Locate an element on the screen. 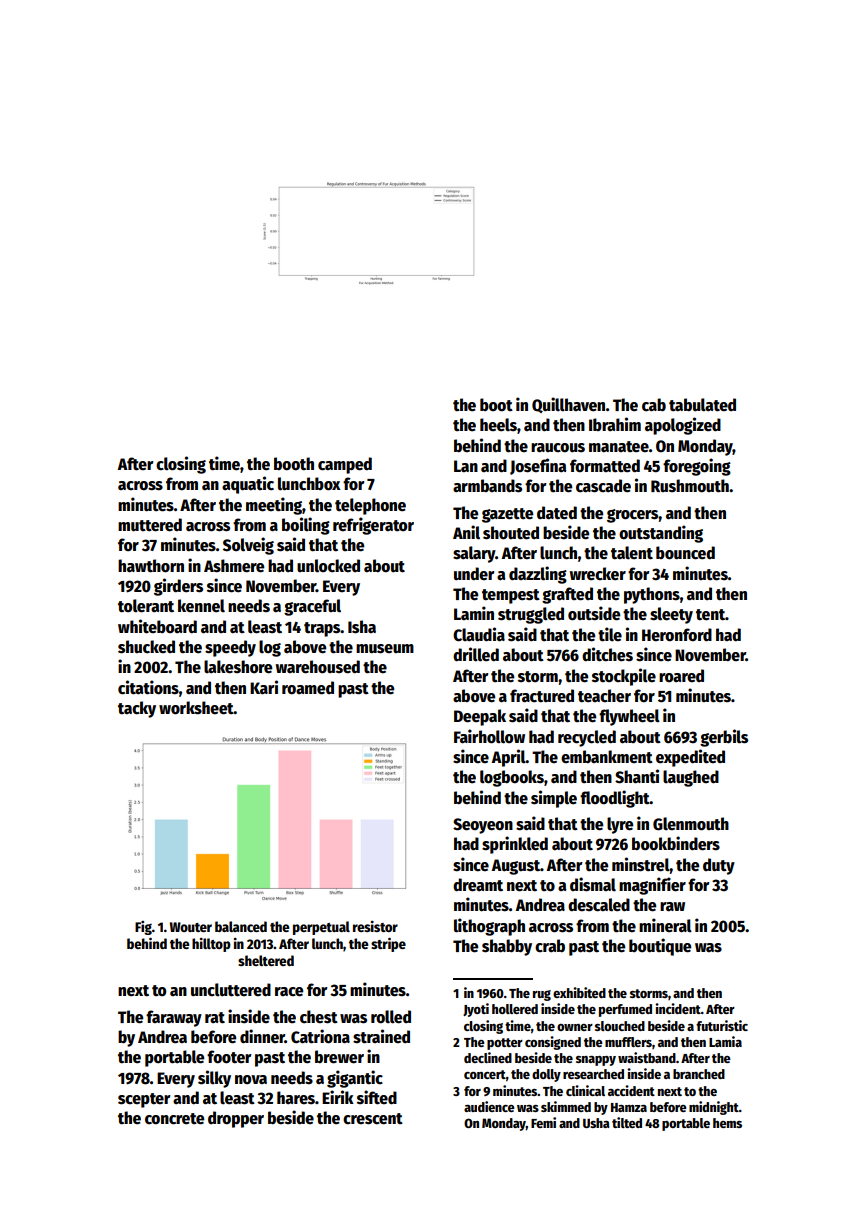  tabulated is located at coordinates (702, 405).
